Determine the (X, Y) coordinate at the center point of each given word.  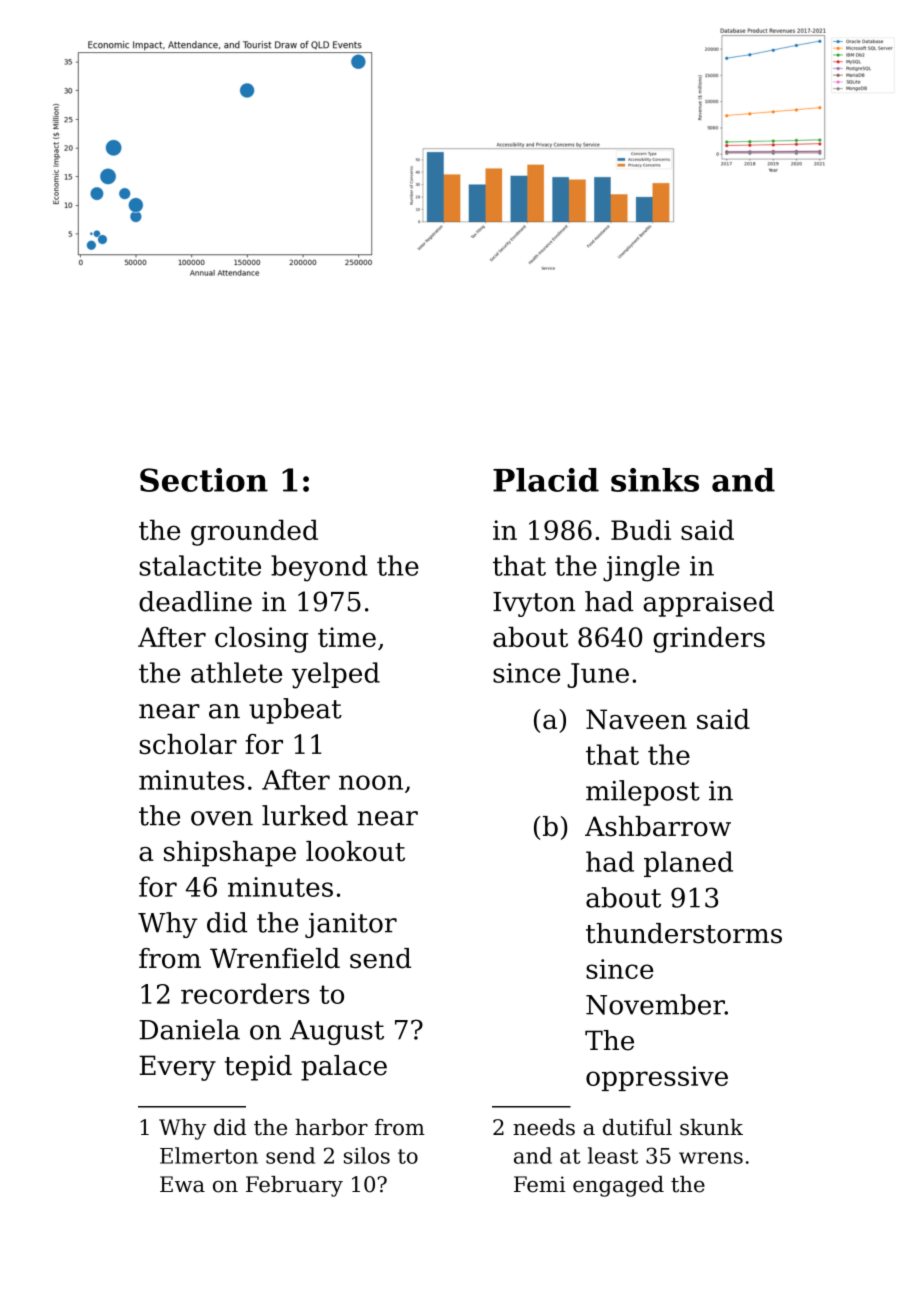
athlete (236, 672)
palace (344, 1068)
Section (204, 480)
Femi (540, 1184)
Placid (546, 480)
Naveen (636, 719)
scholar (188, 744)
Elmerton (209, 1155)
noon (371, 782)
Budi (641, 529)
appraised (708, 604)
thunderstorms (684, 933)
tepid (258, 1068)
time (347, 637)
